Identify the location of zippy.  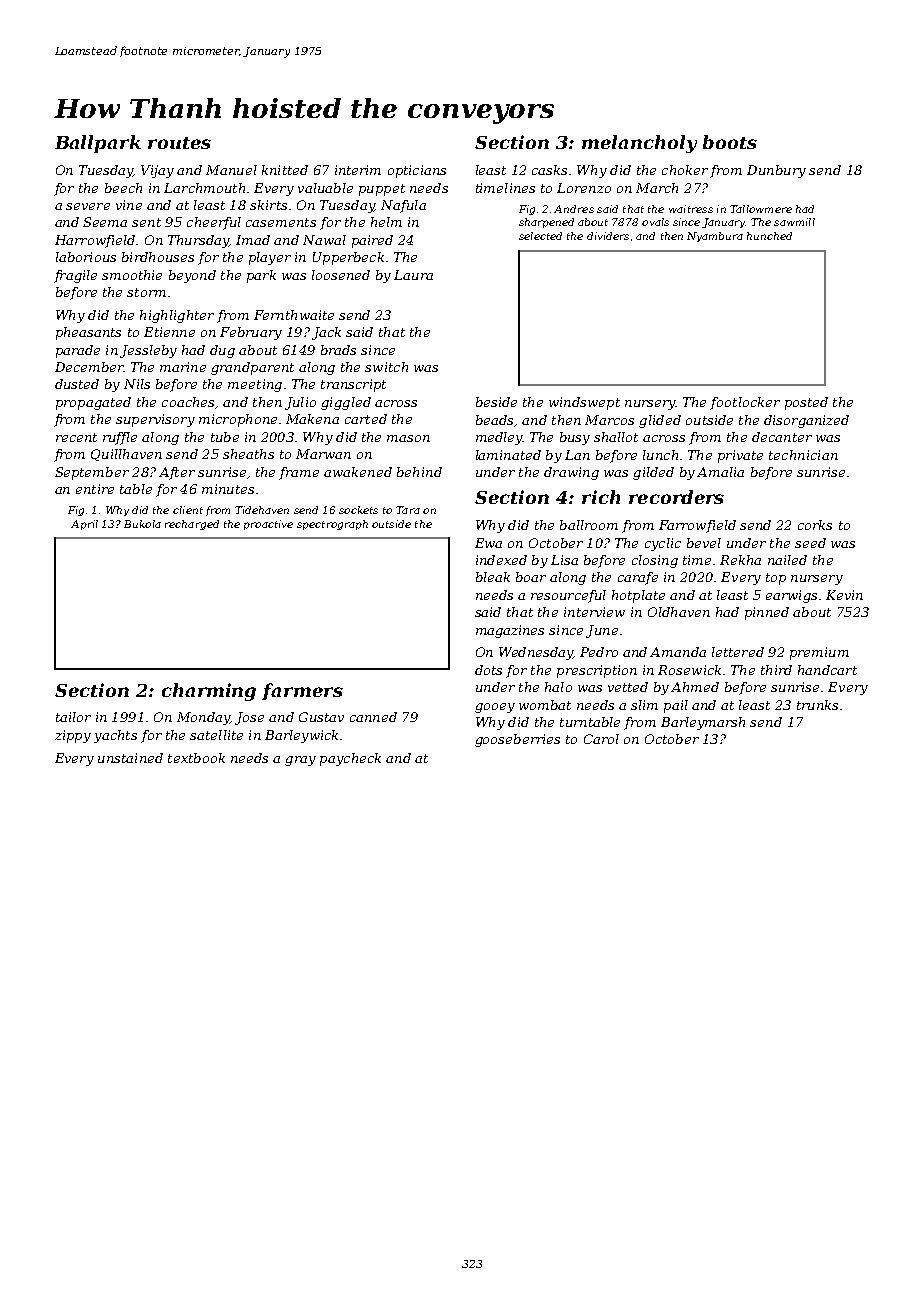
(73, 736).
